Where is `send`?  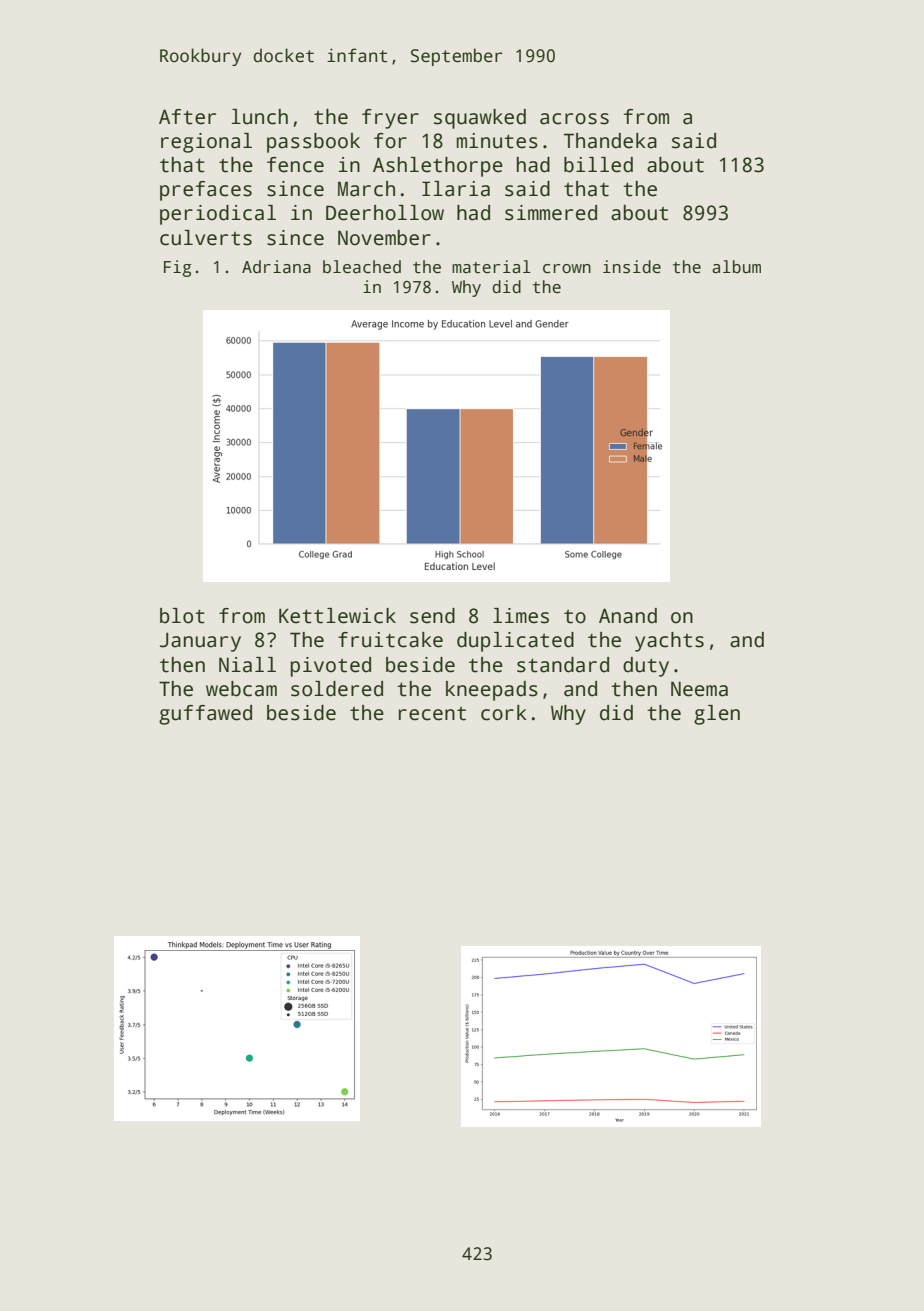
send is located at coordinates (432, 616).
